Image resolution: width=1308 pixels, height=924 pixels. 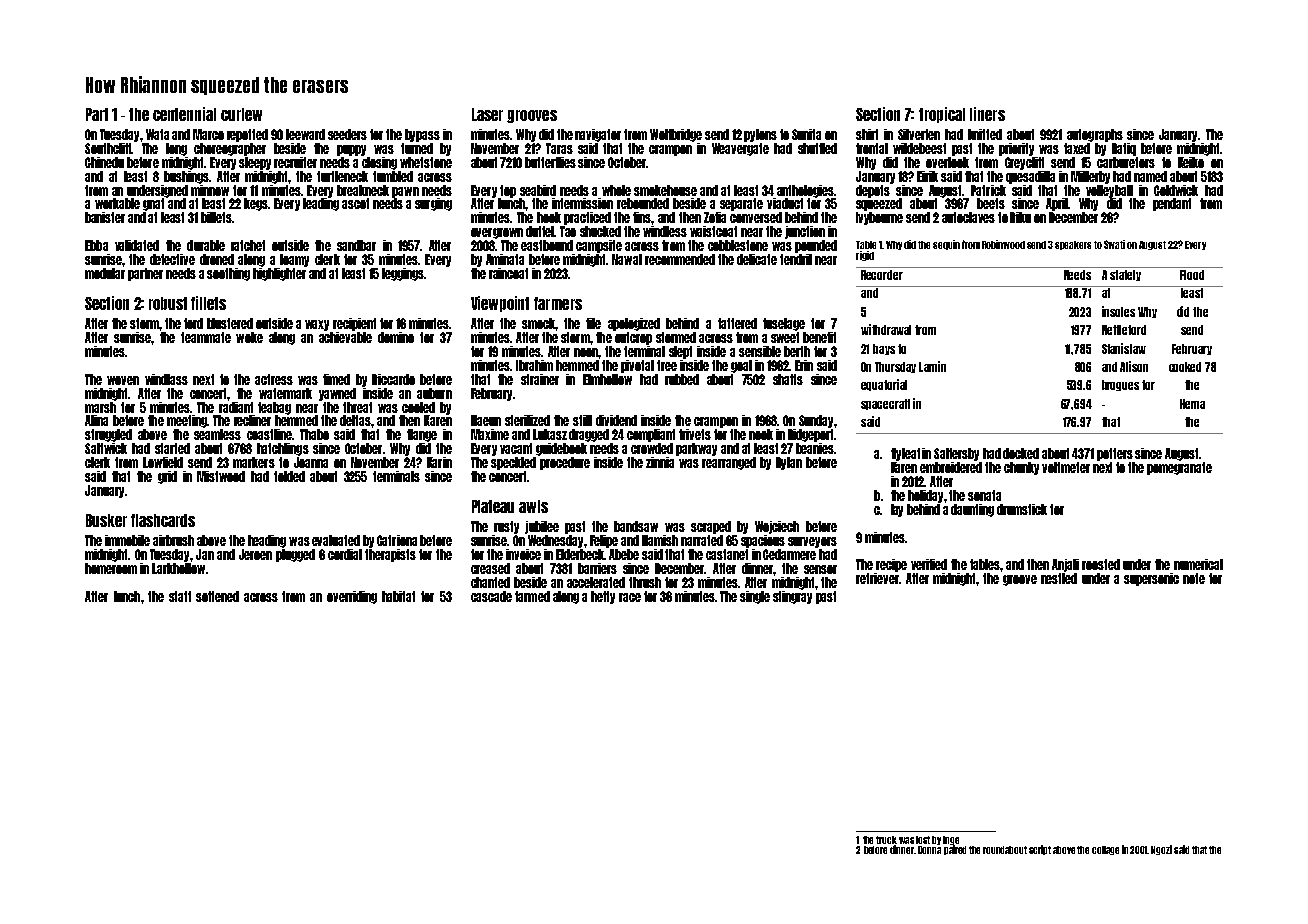 I want to click on truck, so click(x=886, y=840).
